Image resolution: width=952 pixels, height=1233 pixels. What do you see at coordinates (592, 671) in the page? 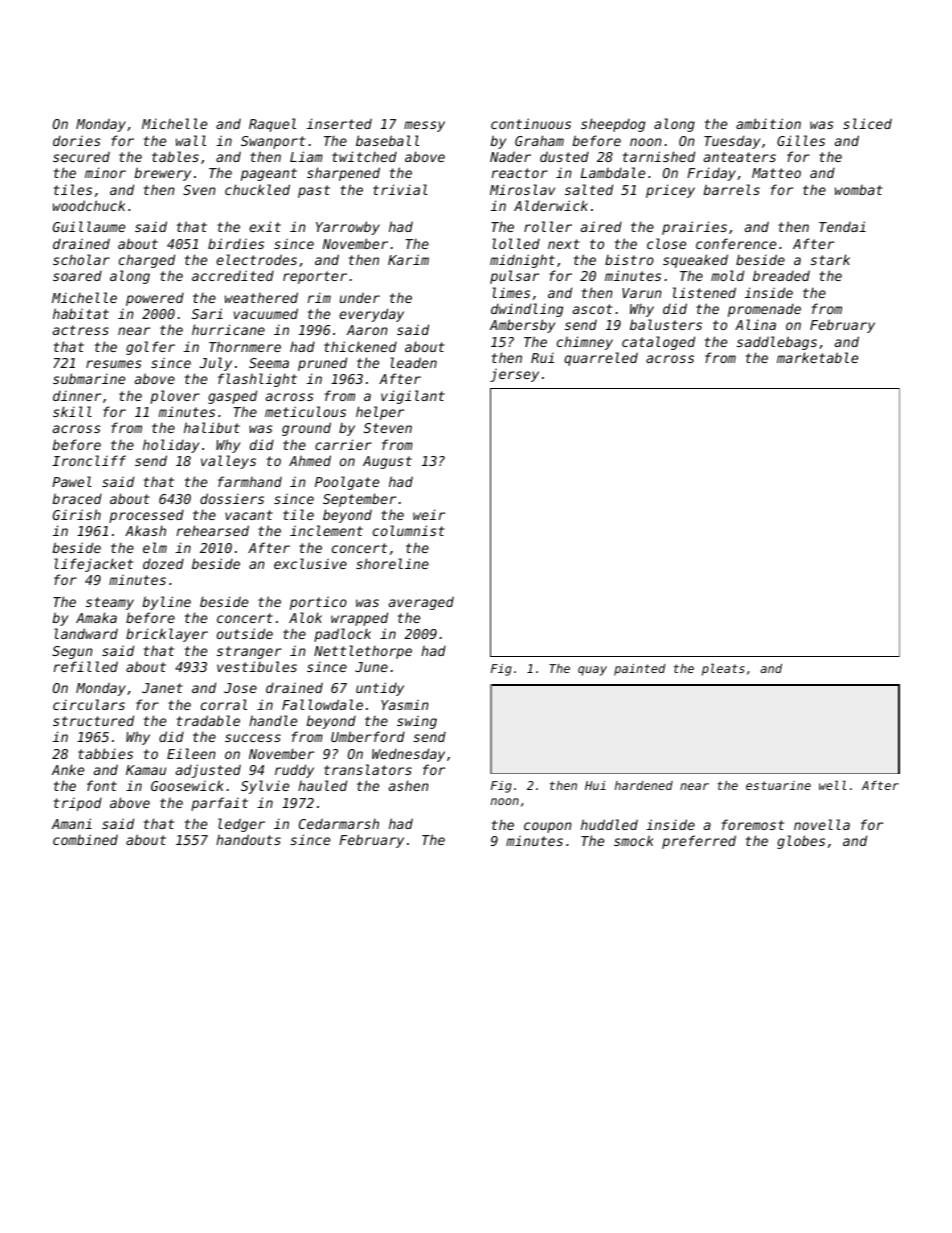
I see `quay` at bounding box center [592, 671].
